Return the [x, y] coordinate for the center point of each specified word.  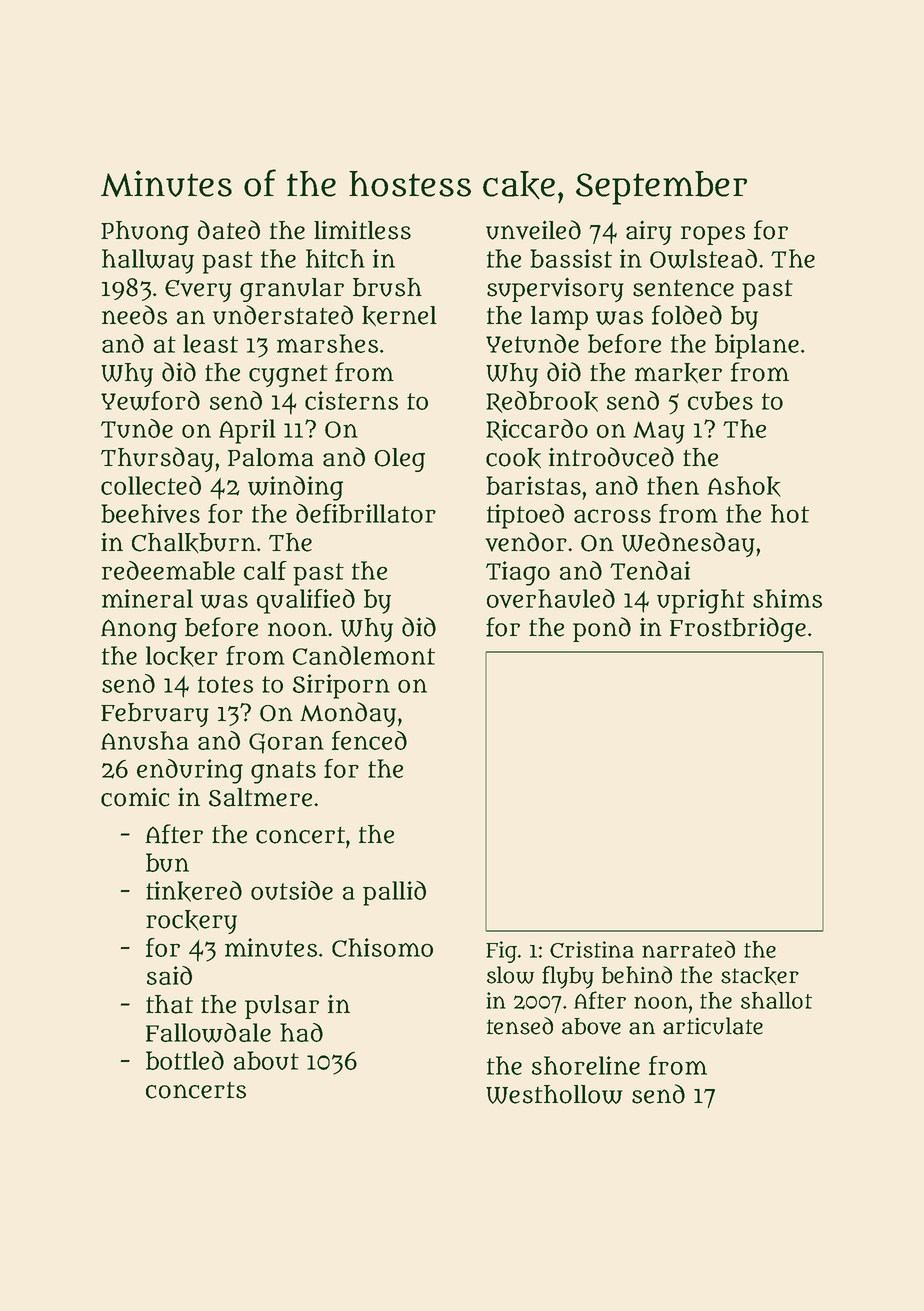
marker [678, 373]
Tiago [518, 573]
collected [151, 485]
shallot [776, 1000]
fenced [369, 740]
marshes [327, 343]
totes [225, 684]
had [301, 1032]
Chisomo [382, 947]
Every [198, 291]
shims [787, 598]
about [266, 1060]
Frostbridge [738, 629]
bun [167, 862]
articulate [713, 1026]
